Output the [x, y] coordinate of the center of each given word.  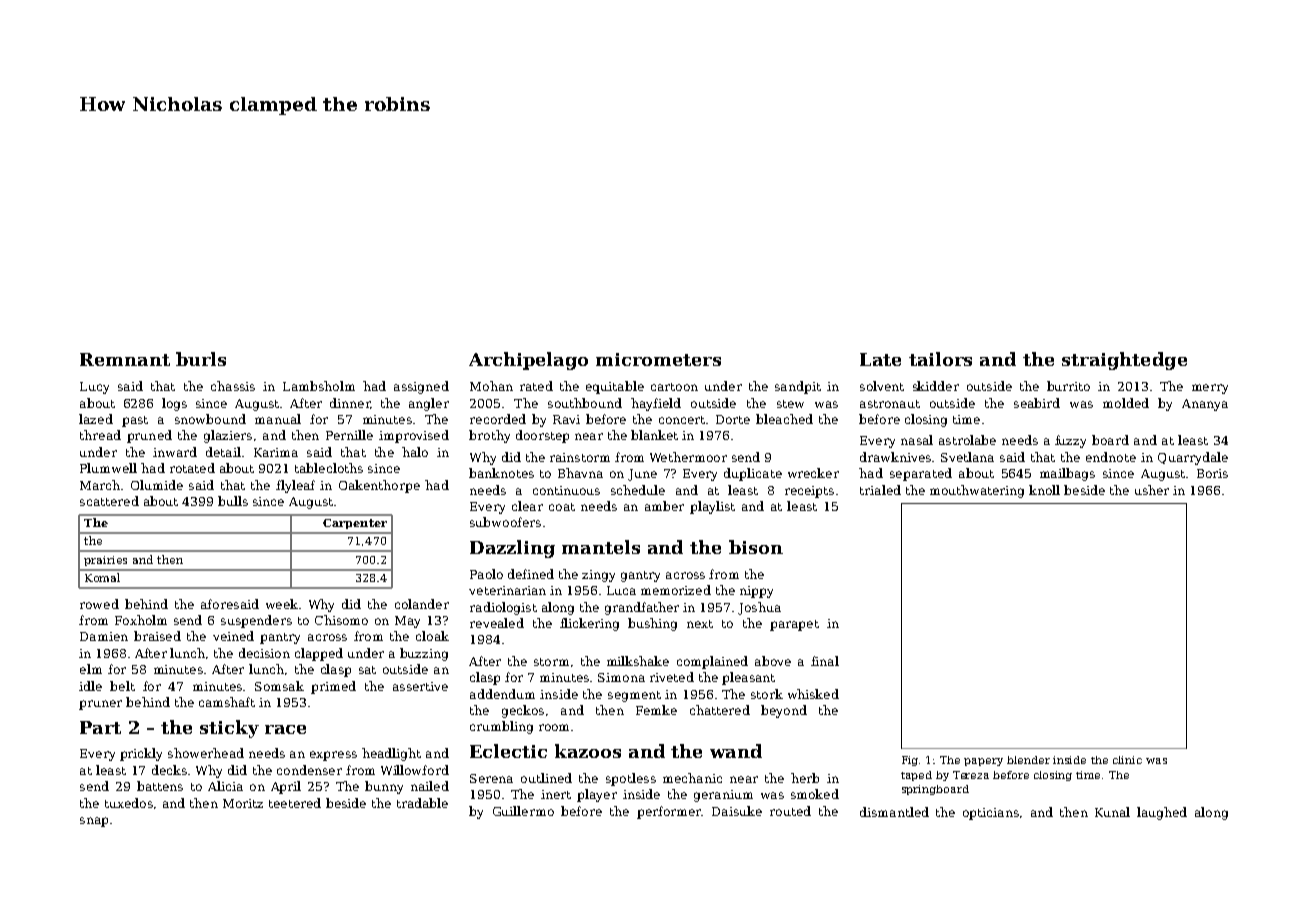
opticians [991, 814]
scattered [109, 501]
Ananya [1205, 405]
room [554, 727]
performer [669, 812]
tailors [940, 359]
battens [160, 786]
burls [201, 359]
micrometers [658, 359]
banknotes [501, 473]
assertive [420, 686]
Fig [911, 761]
